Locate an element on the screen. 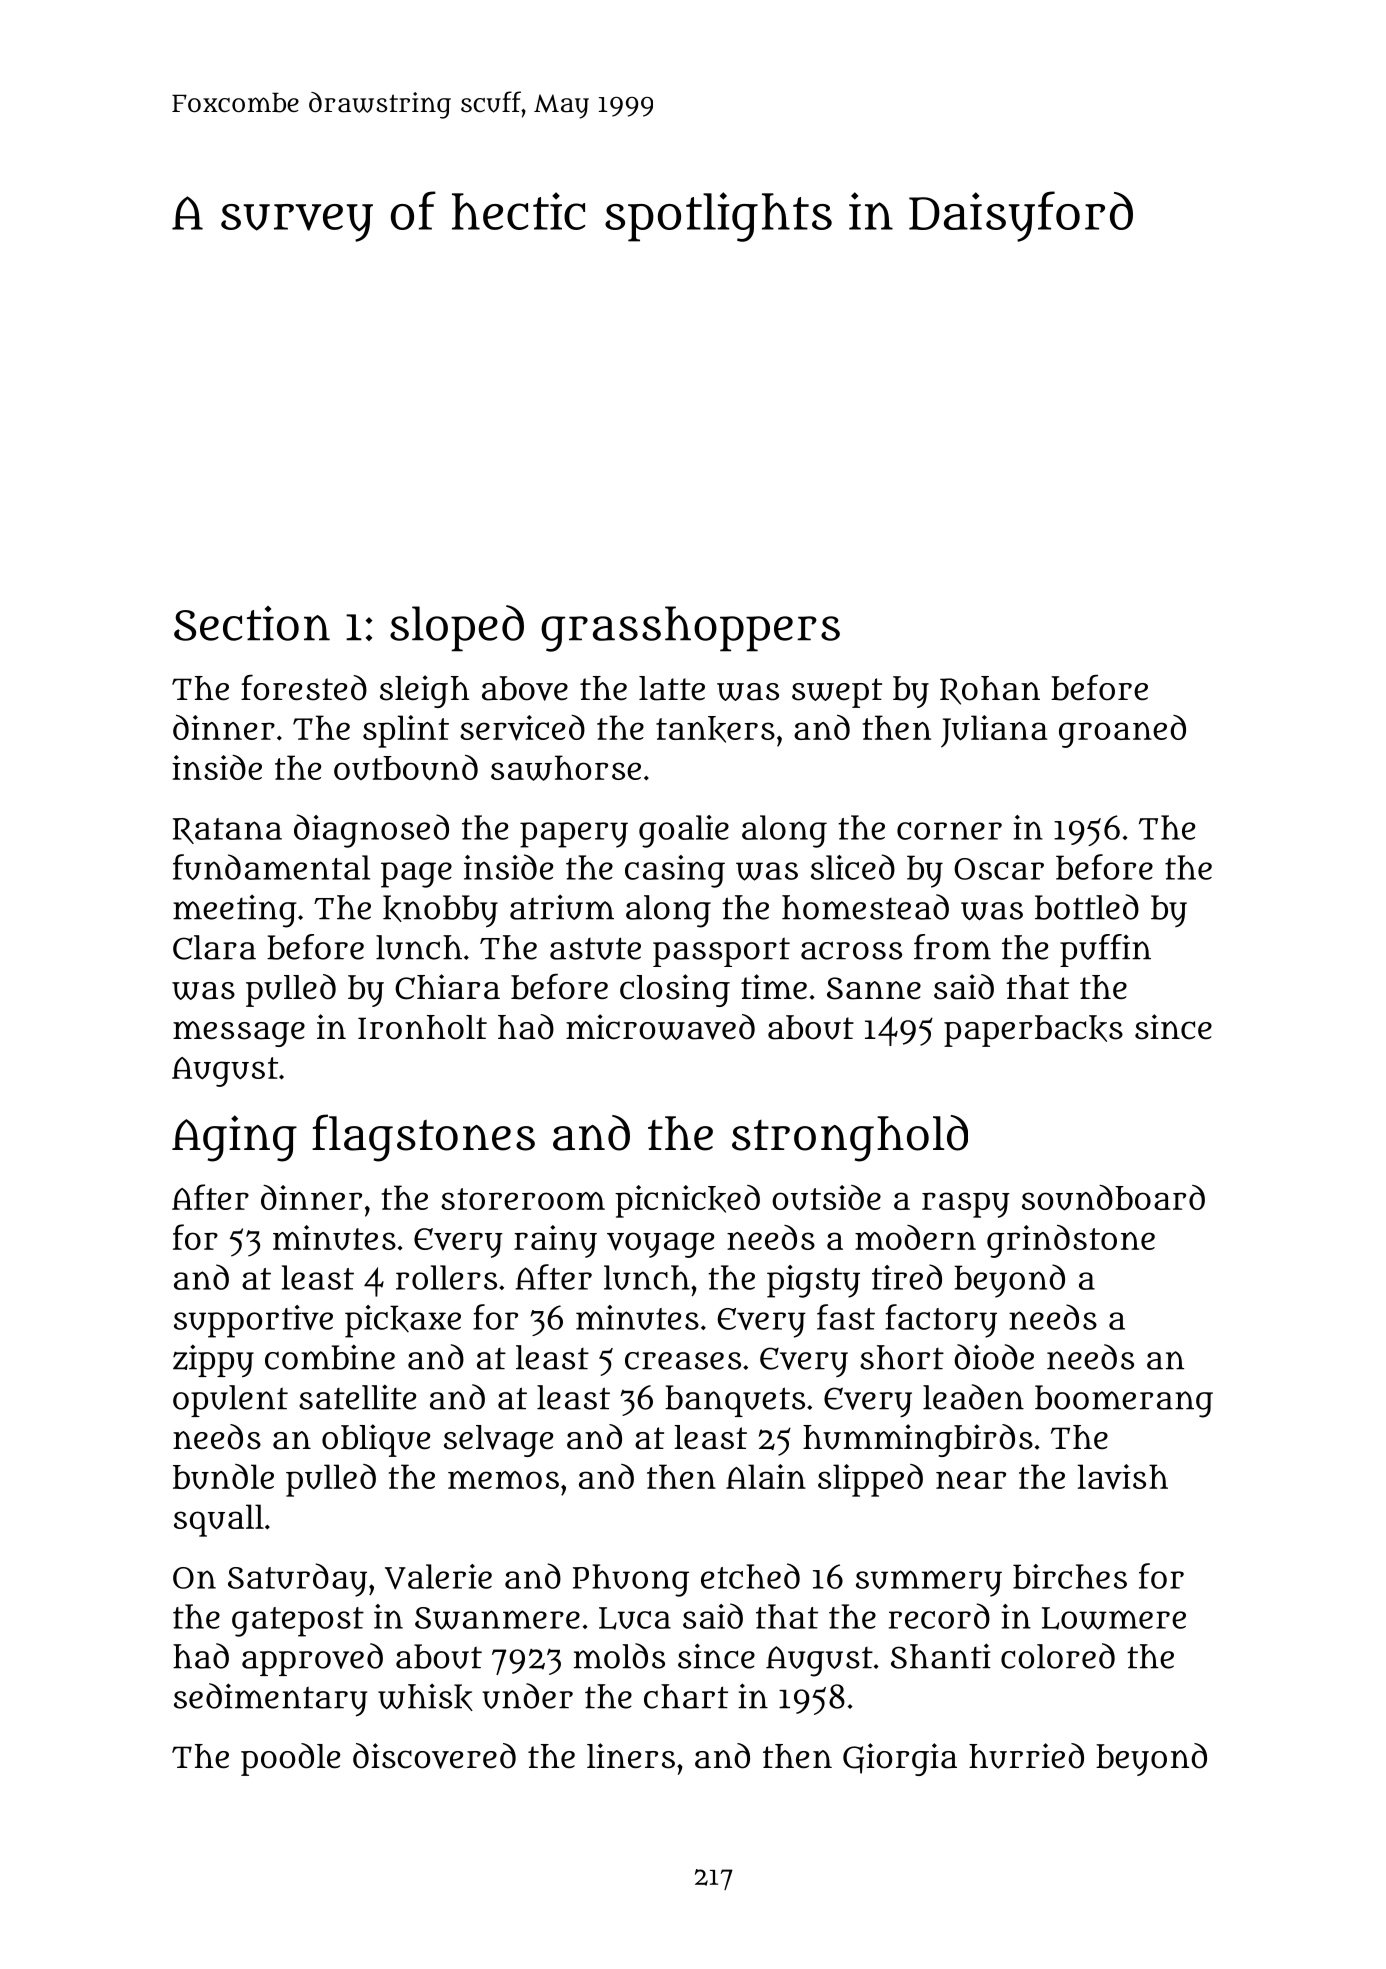  Valerie is located at coordinates (438, 1577).
